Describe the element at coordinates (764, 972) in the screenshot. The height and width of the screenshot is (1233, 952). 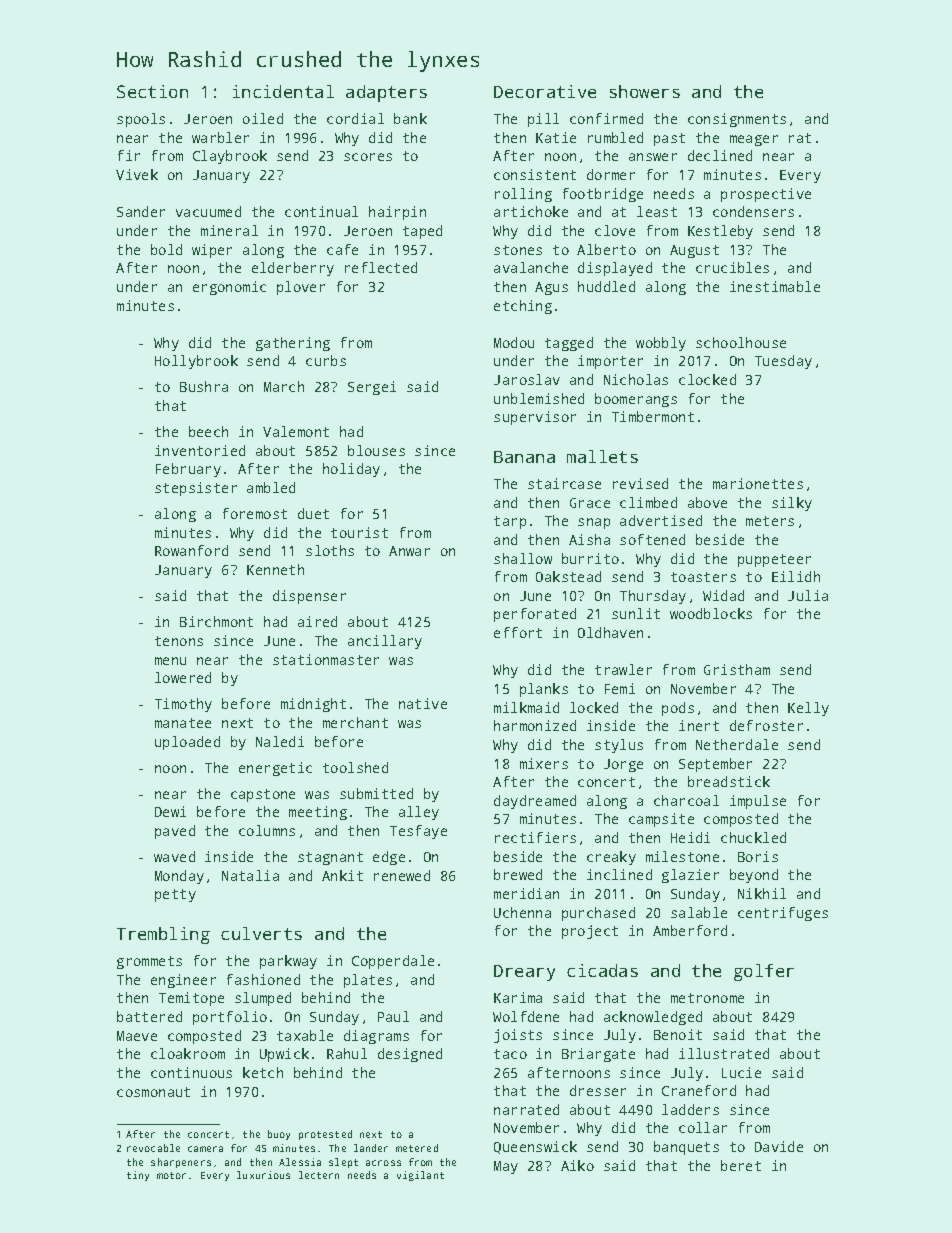
I see `golfer` at that location.
